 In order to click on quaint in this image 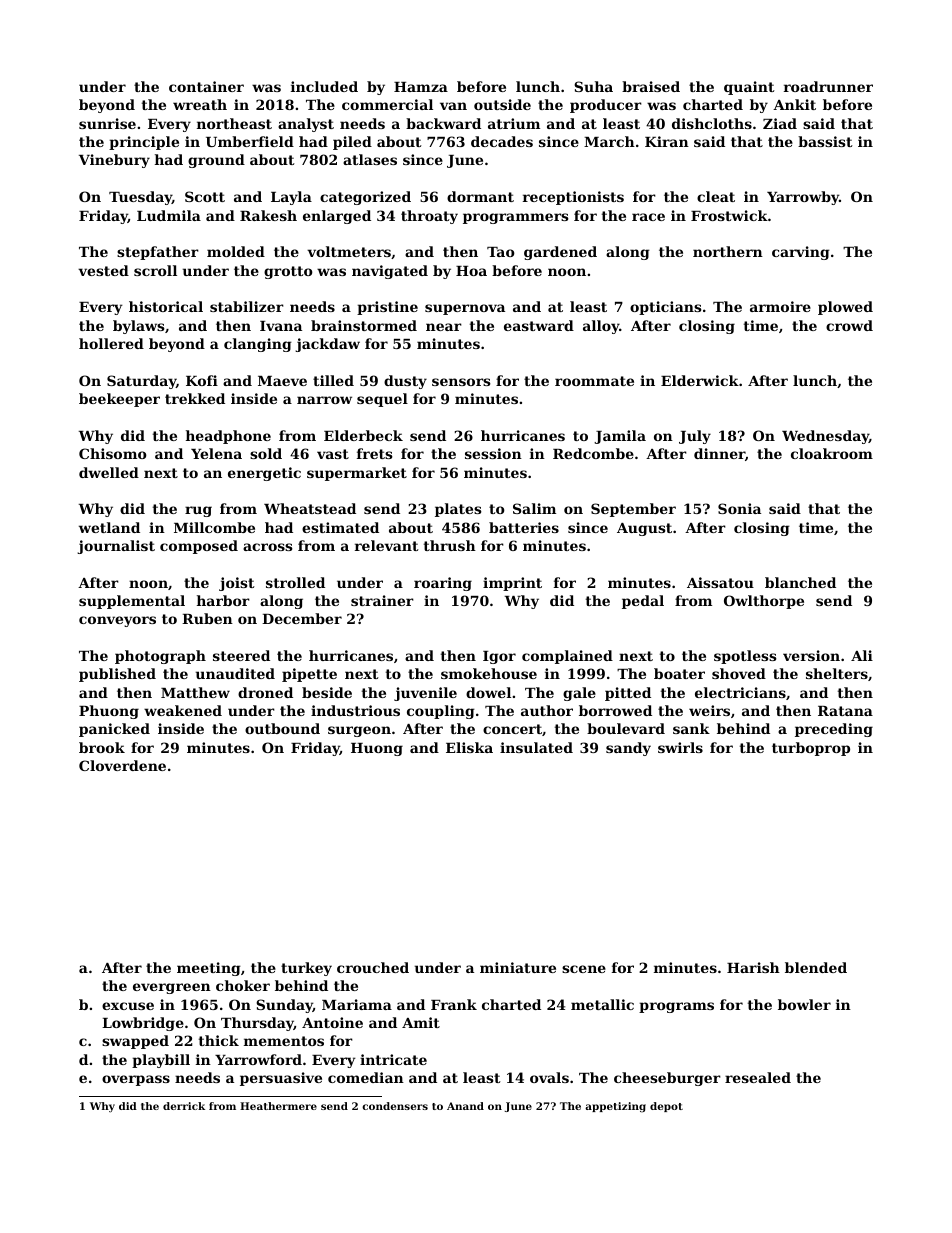, I will do `click(749, 88)`.
